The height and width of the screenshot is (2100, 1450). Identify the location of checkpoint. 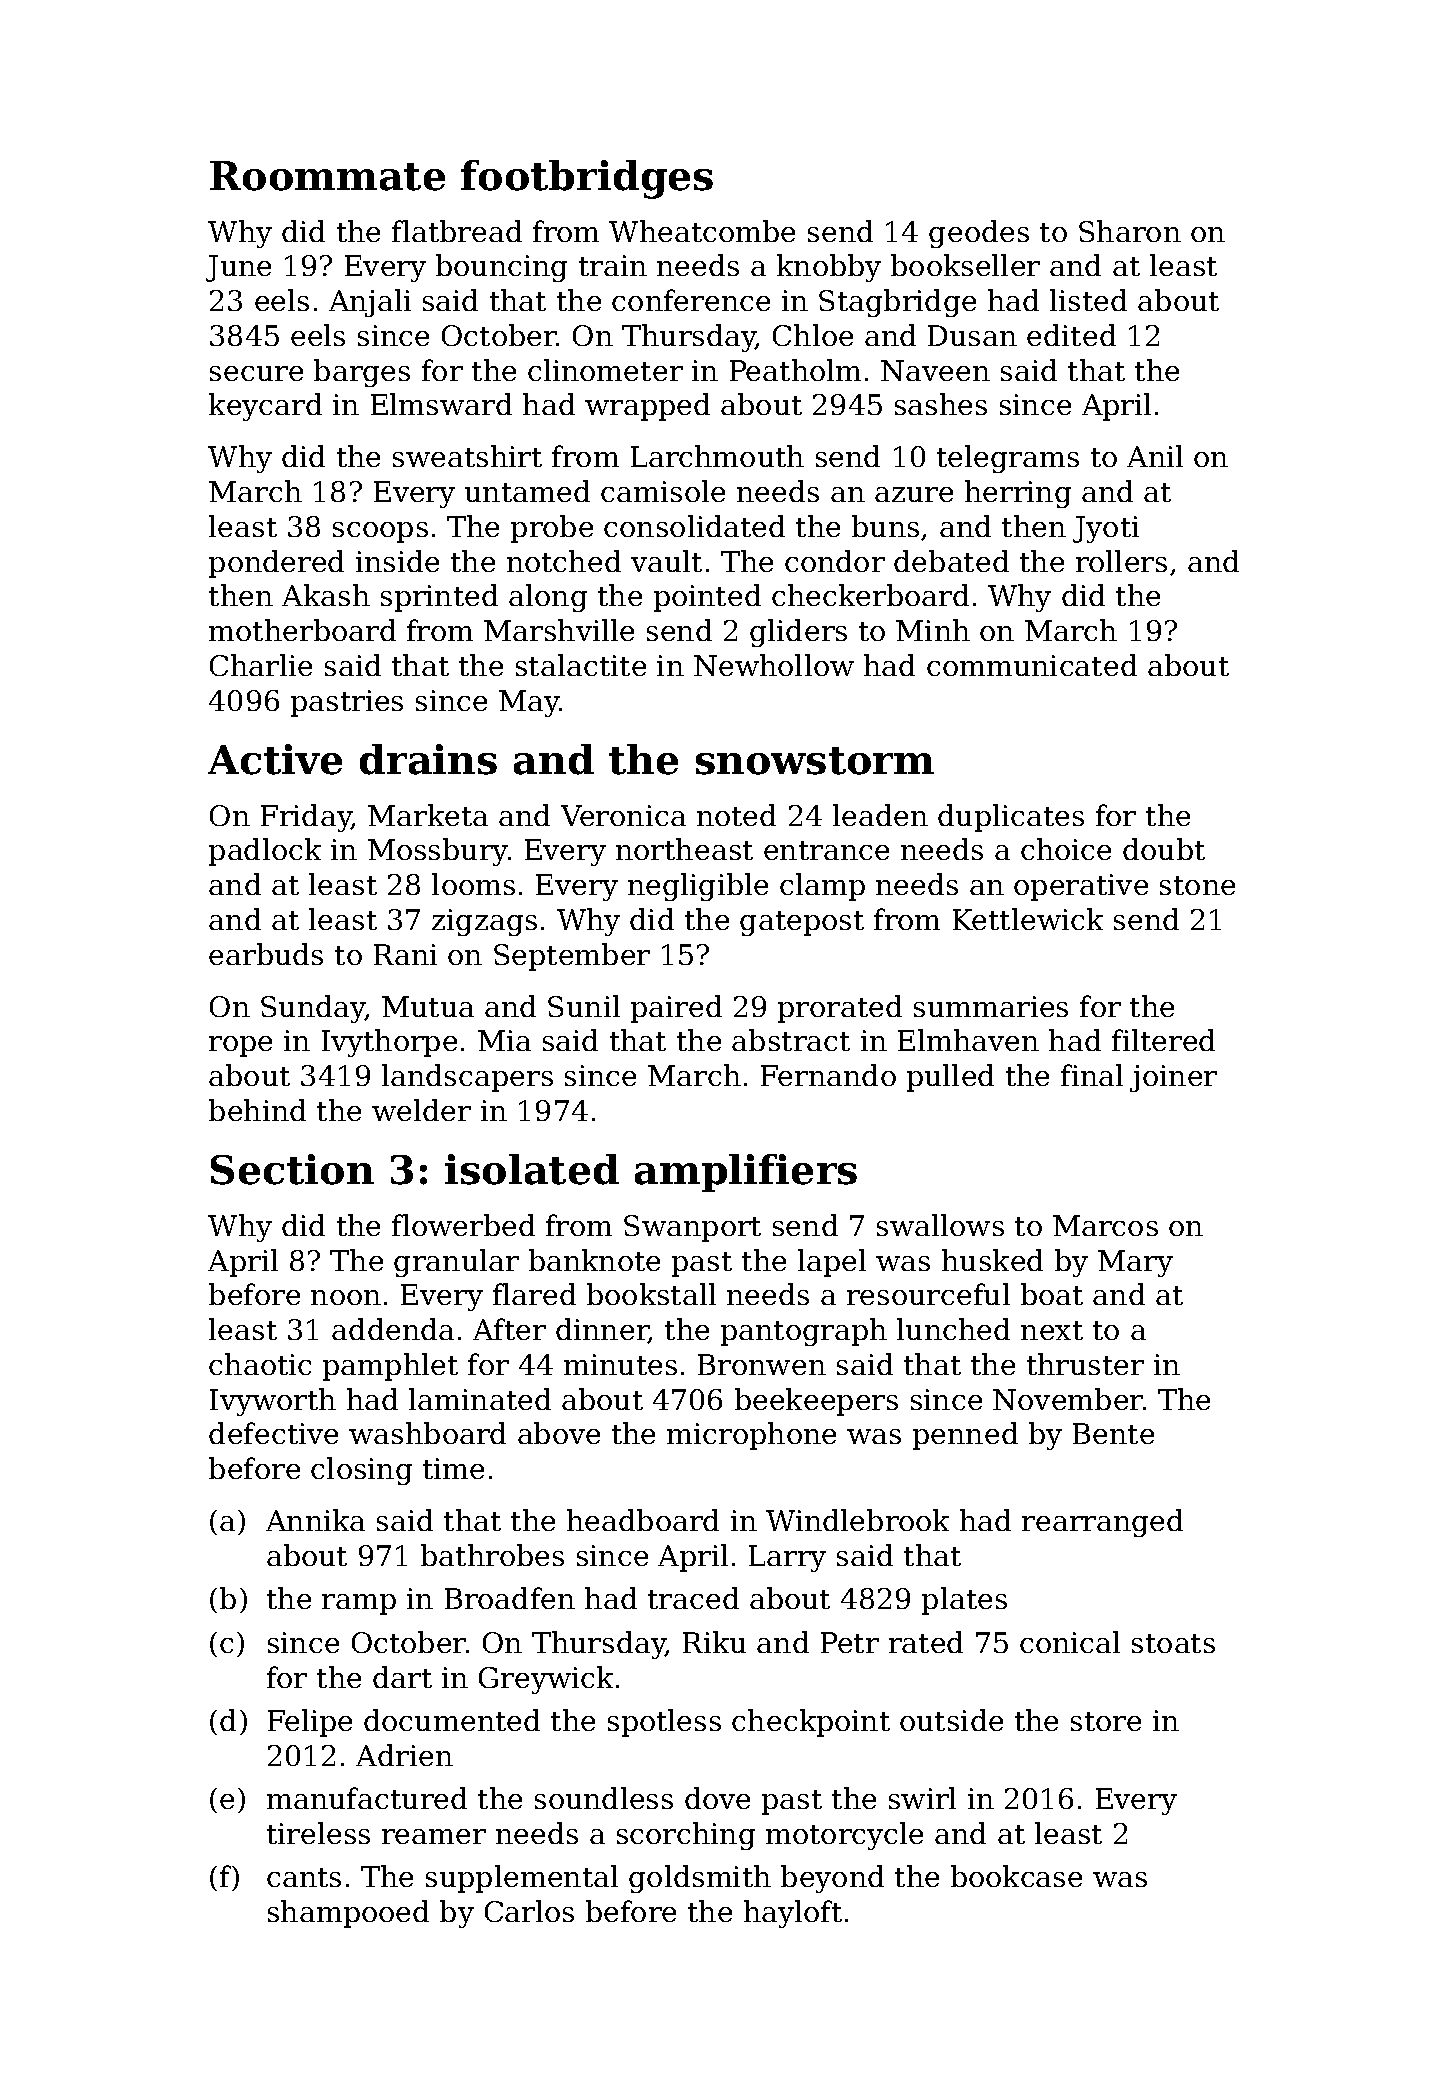
(811, 1723).
